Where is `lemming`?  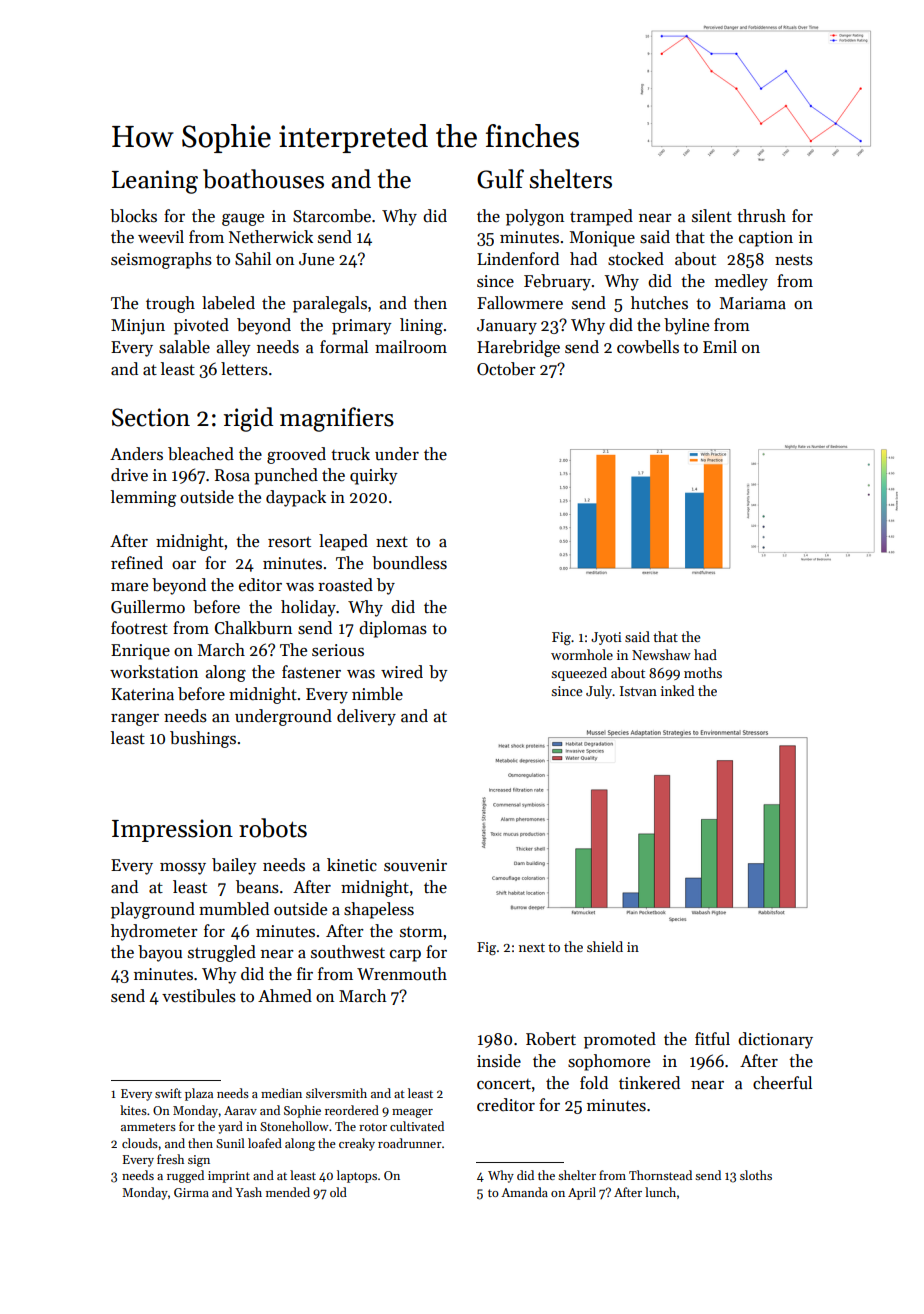 lemming is located at coordinates (143, 498).
